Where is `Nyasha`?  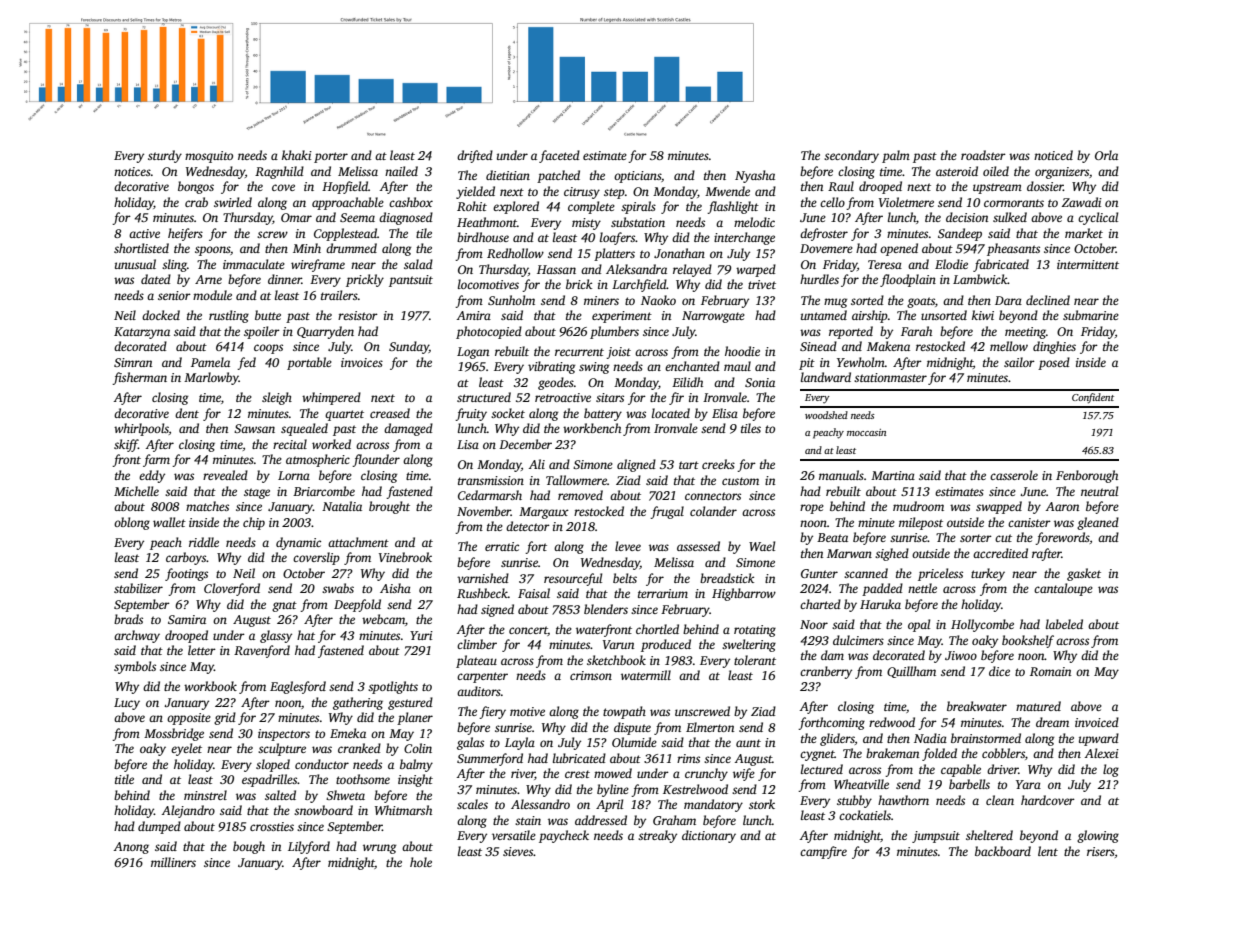
Nyasha is located at coordinates (755, 176).
